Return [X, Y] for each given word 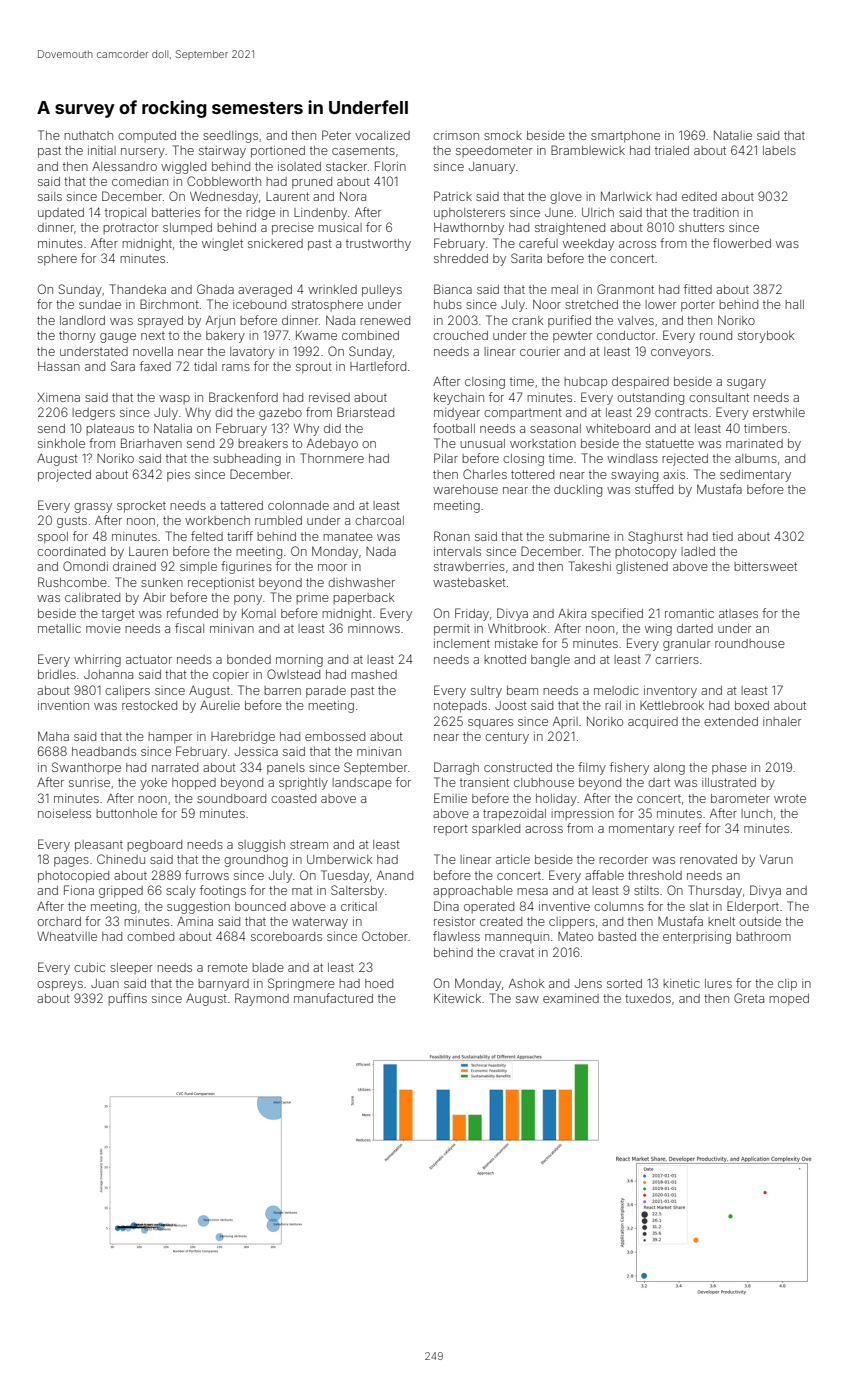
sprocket [141, 507]
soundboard [231, 798]
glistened [642, 568]
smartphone [625, 137]
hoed [379, 983]
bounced [260, 906]
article [513, 859]
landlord [82, 320]
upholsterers [469, 213]
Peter [336, 135]
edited [699, 196]
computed [147, 136]
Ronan [452, 536]
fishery [629, 768]
